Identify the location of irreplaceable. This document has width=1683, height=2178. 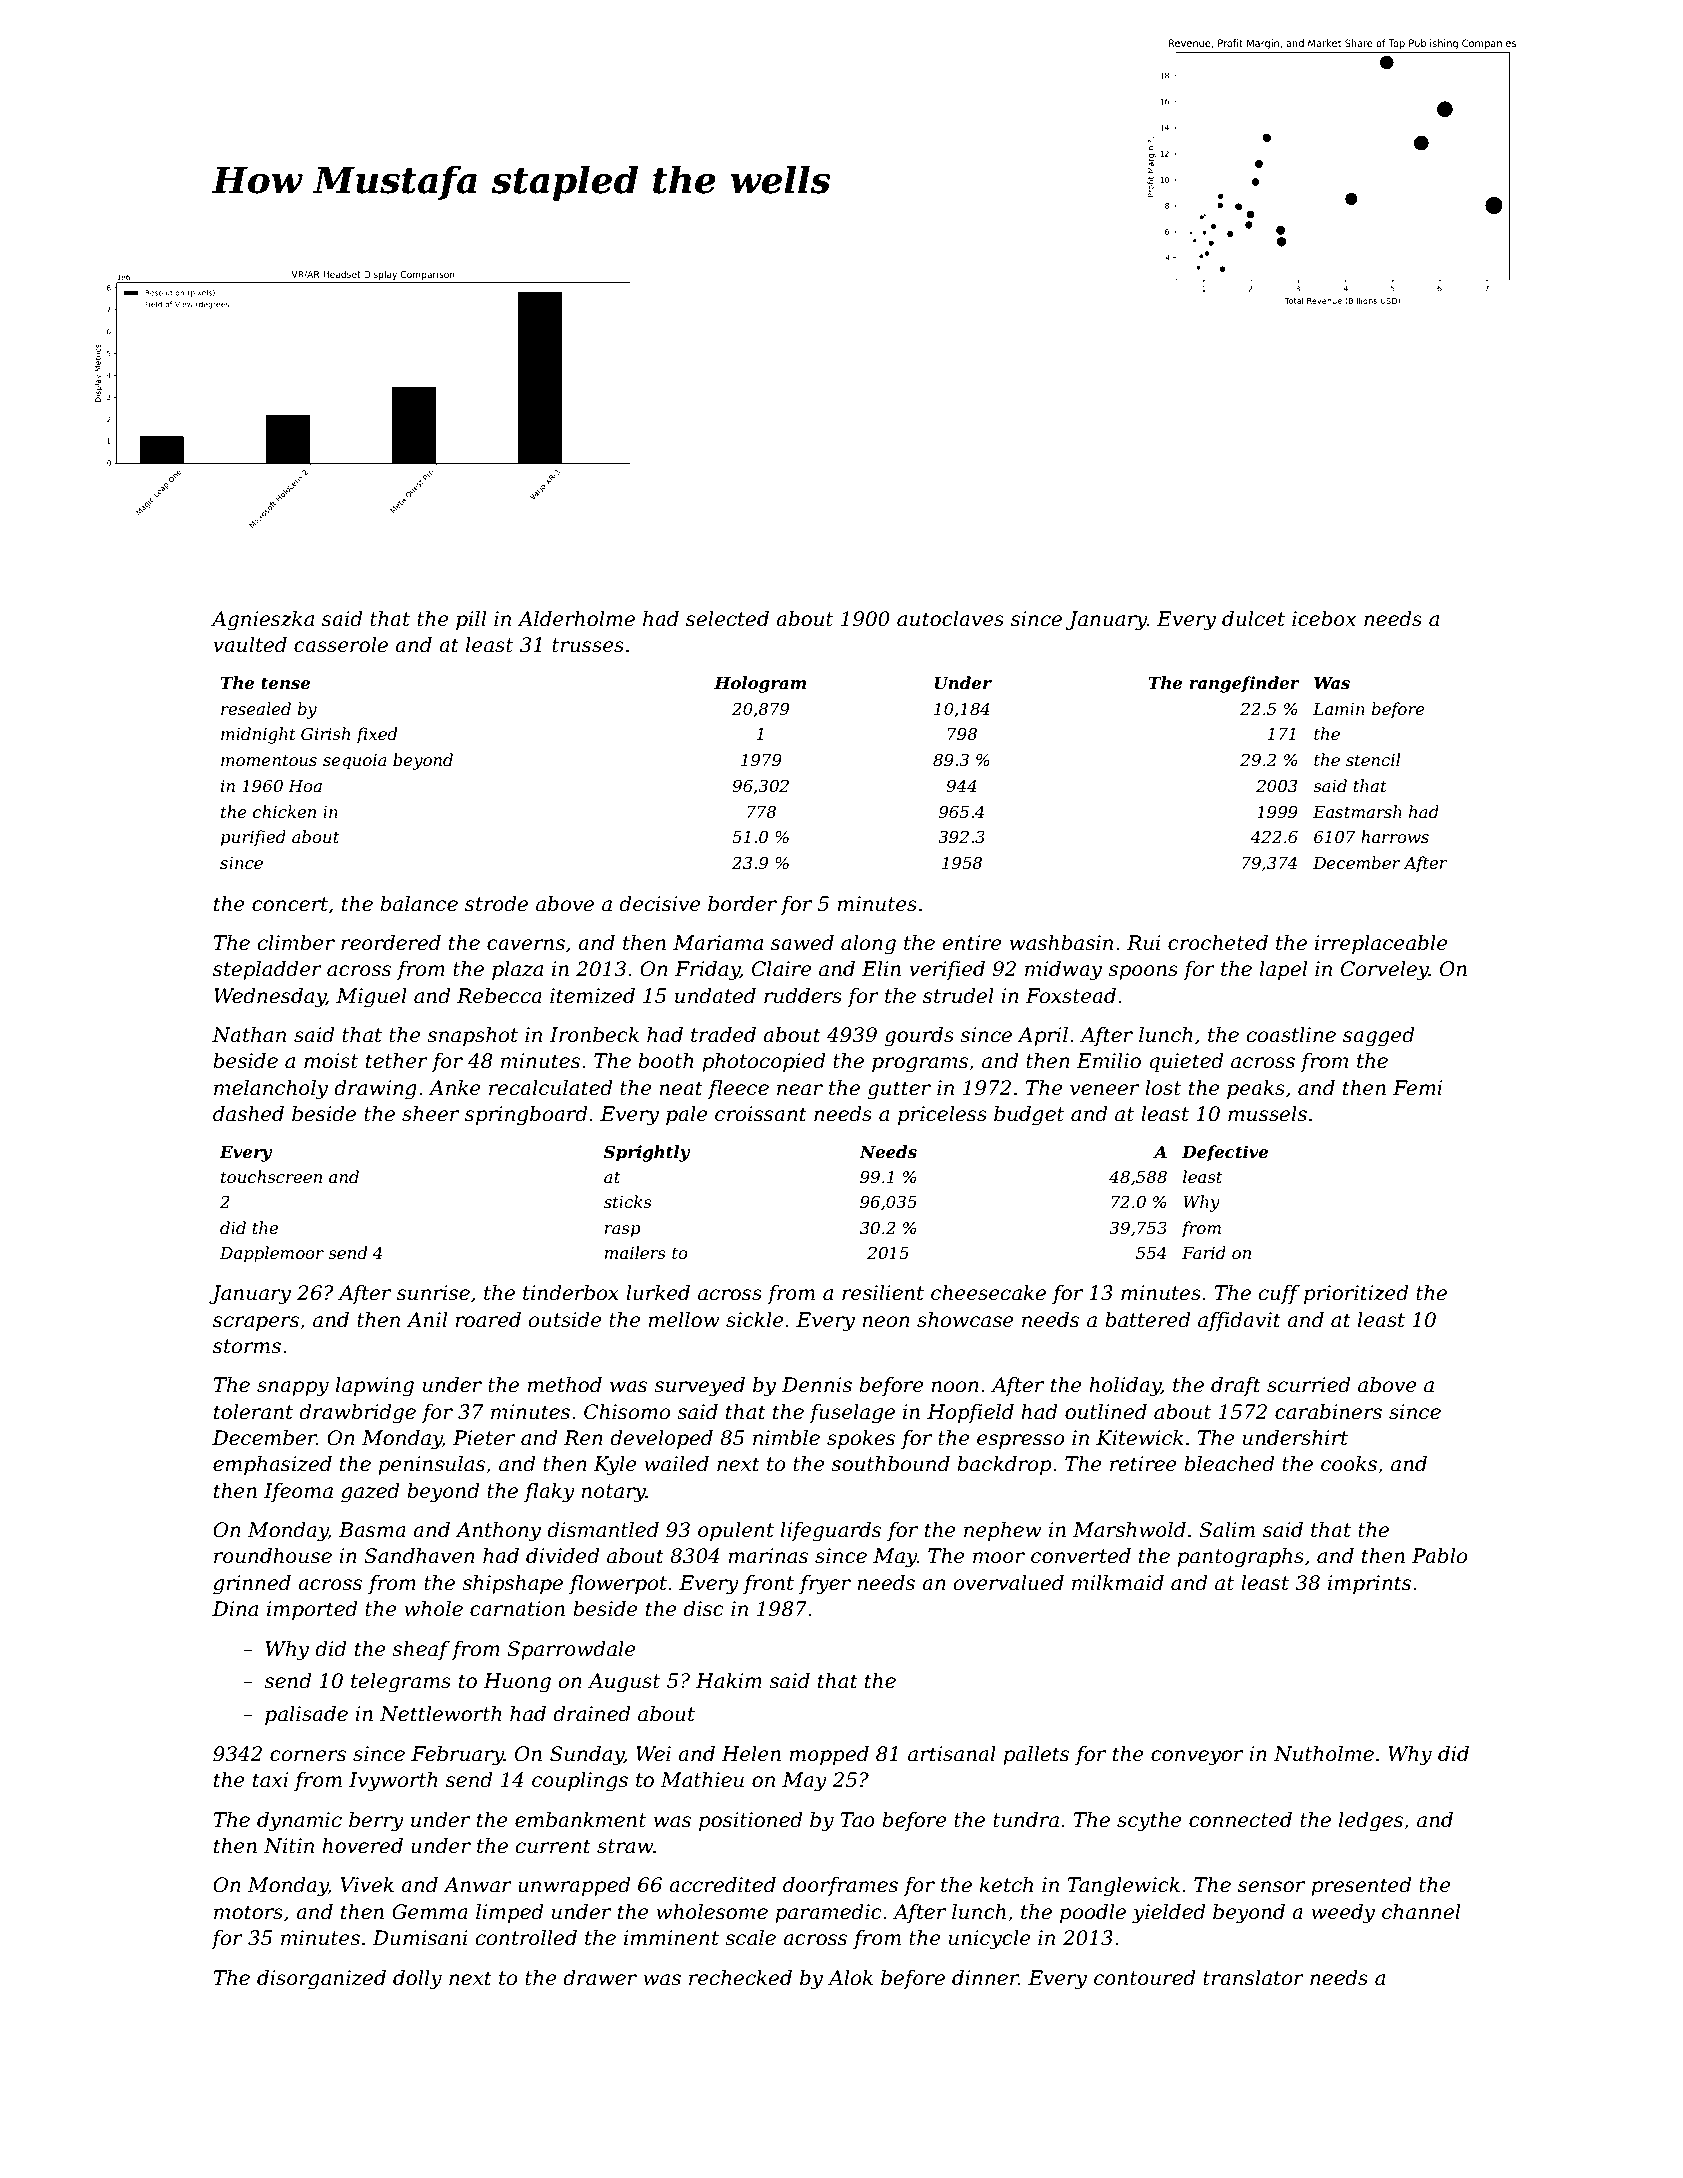
(1381, 944).
